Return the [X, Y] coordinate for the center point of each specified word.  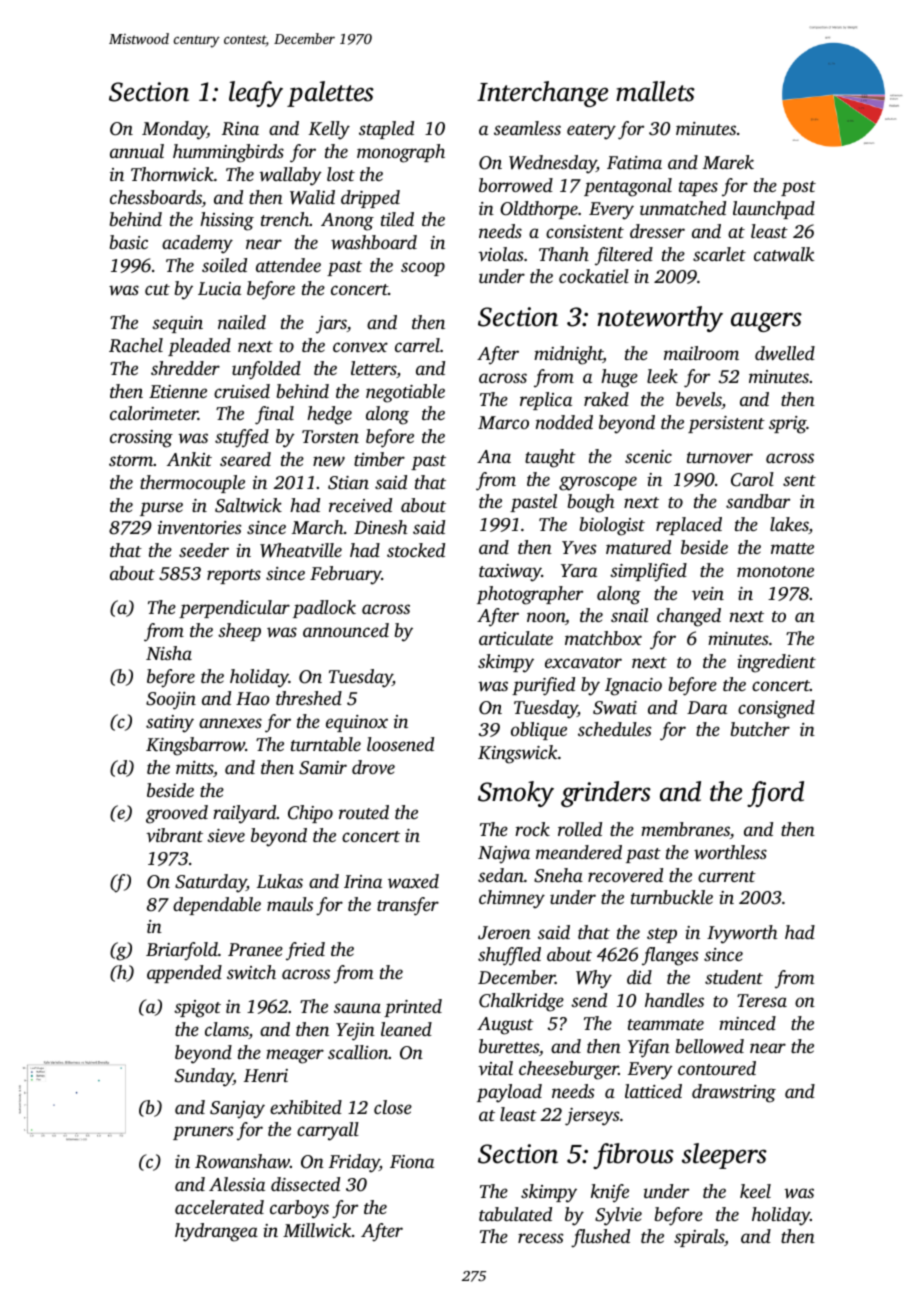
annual [137, 151]
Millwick [317, 1230]
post [798, 188]
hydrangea [216, 1232]
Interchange [542, 94]
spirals [699, 1238]
